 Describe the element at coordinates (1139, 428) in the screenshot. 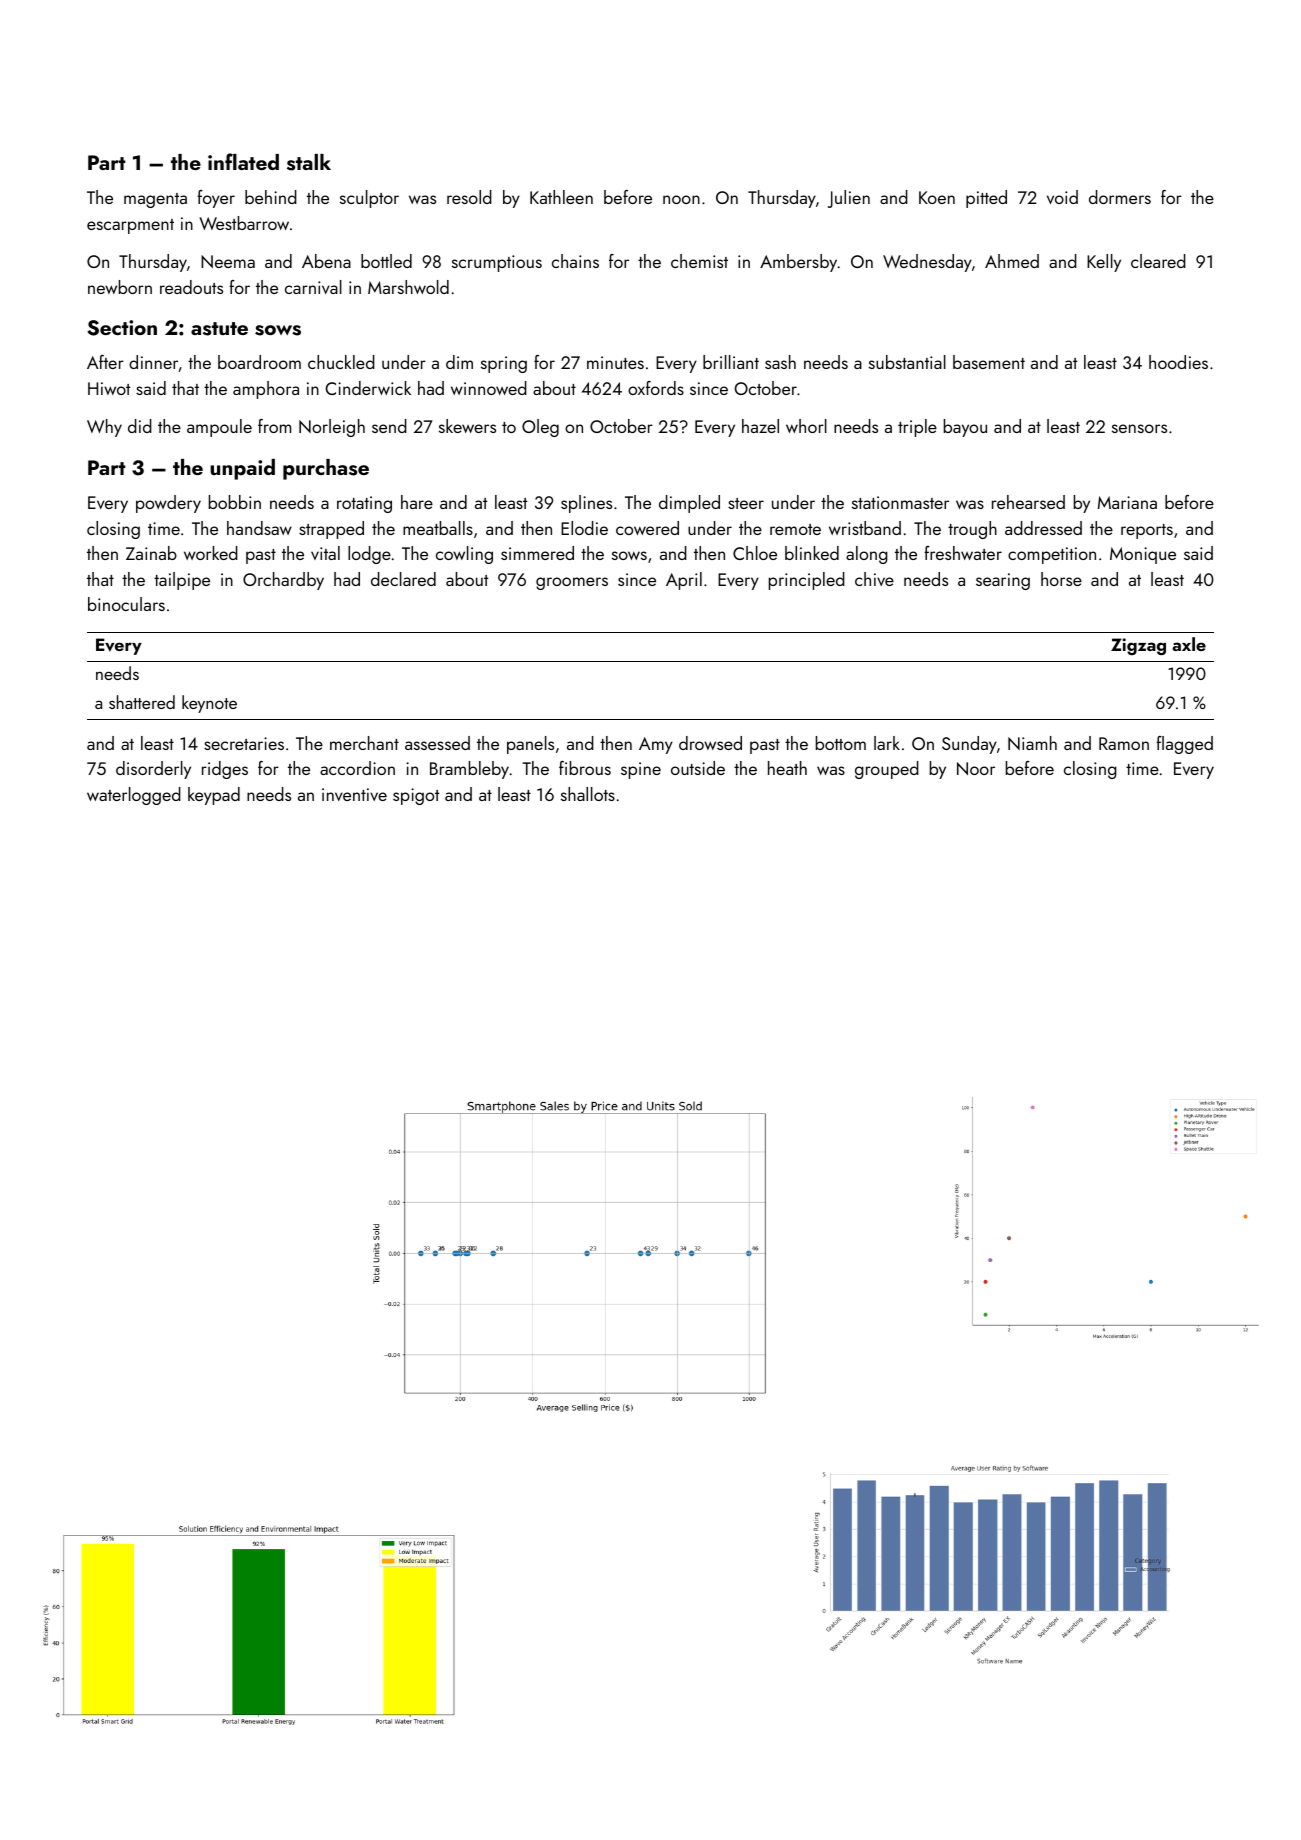

I see `sensors` at that location.
